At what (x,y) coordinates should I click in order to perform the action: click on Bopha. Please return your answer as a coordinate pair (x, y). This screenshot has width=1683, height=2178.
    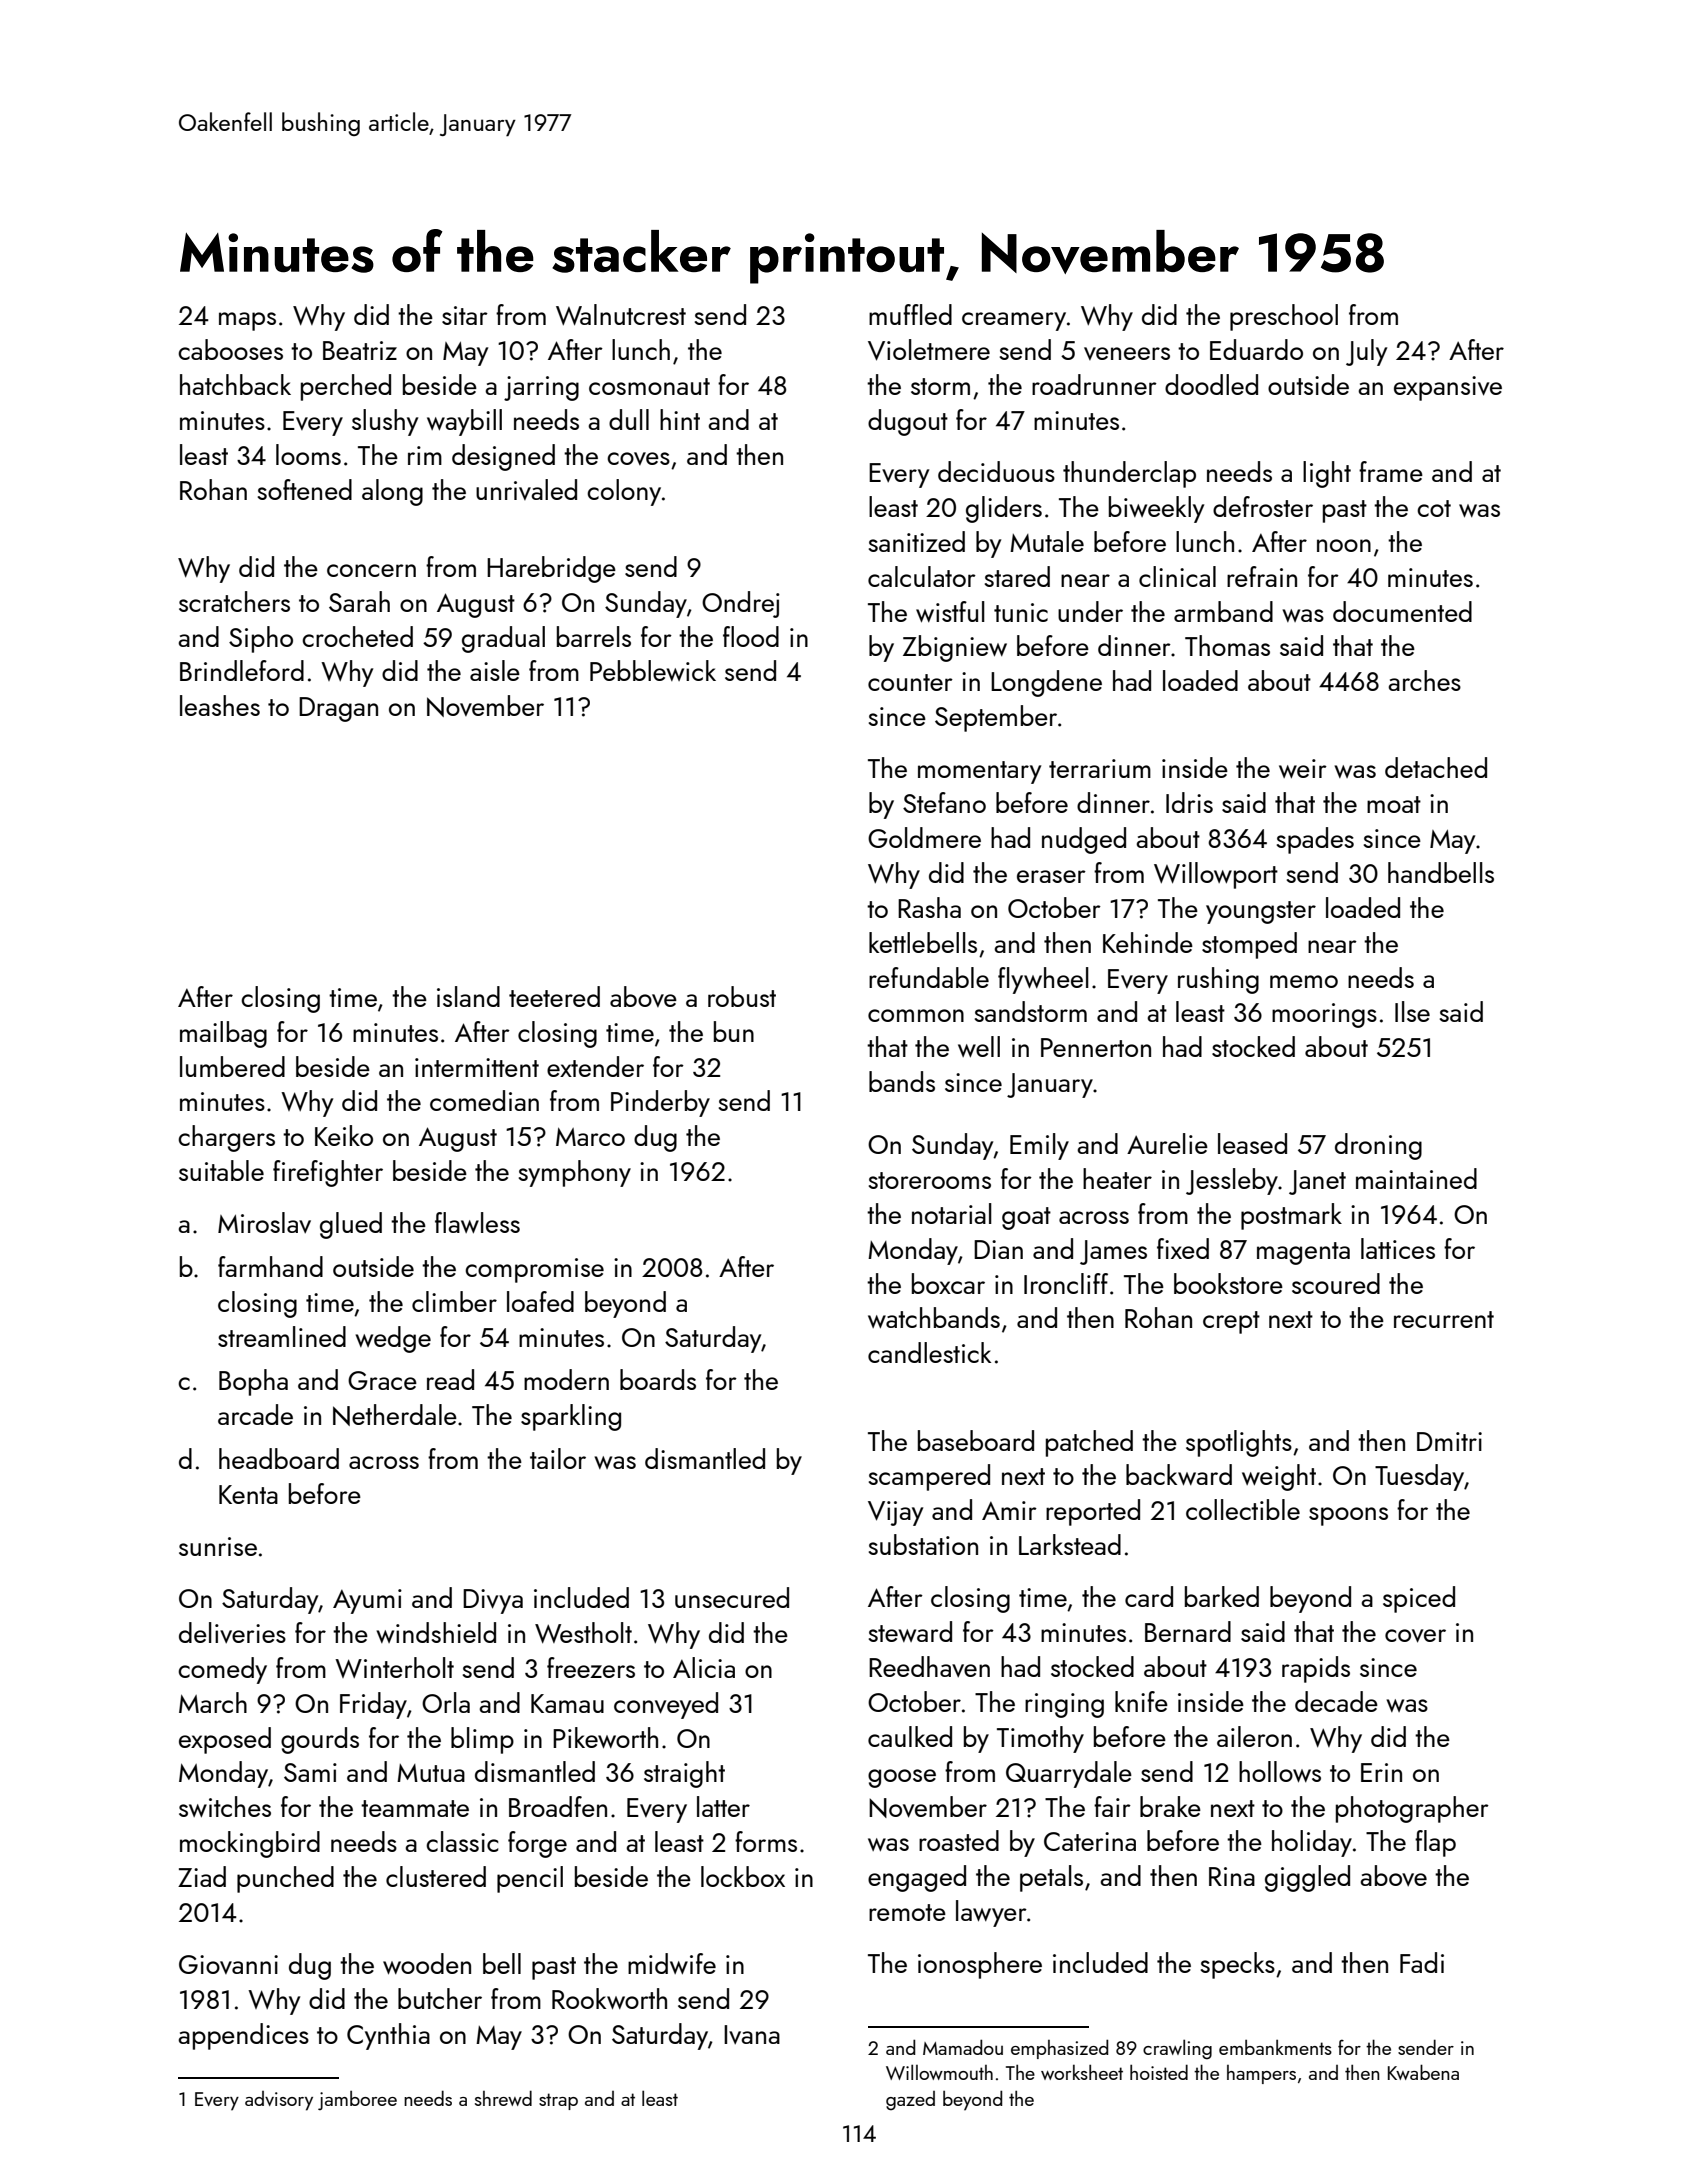
    Looking at the image, I should click on (253, 1382).
